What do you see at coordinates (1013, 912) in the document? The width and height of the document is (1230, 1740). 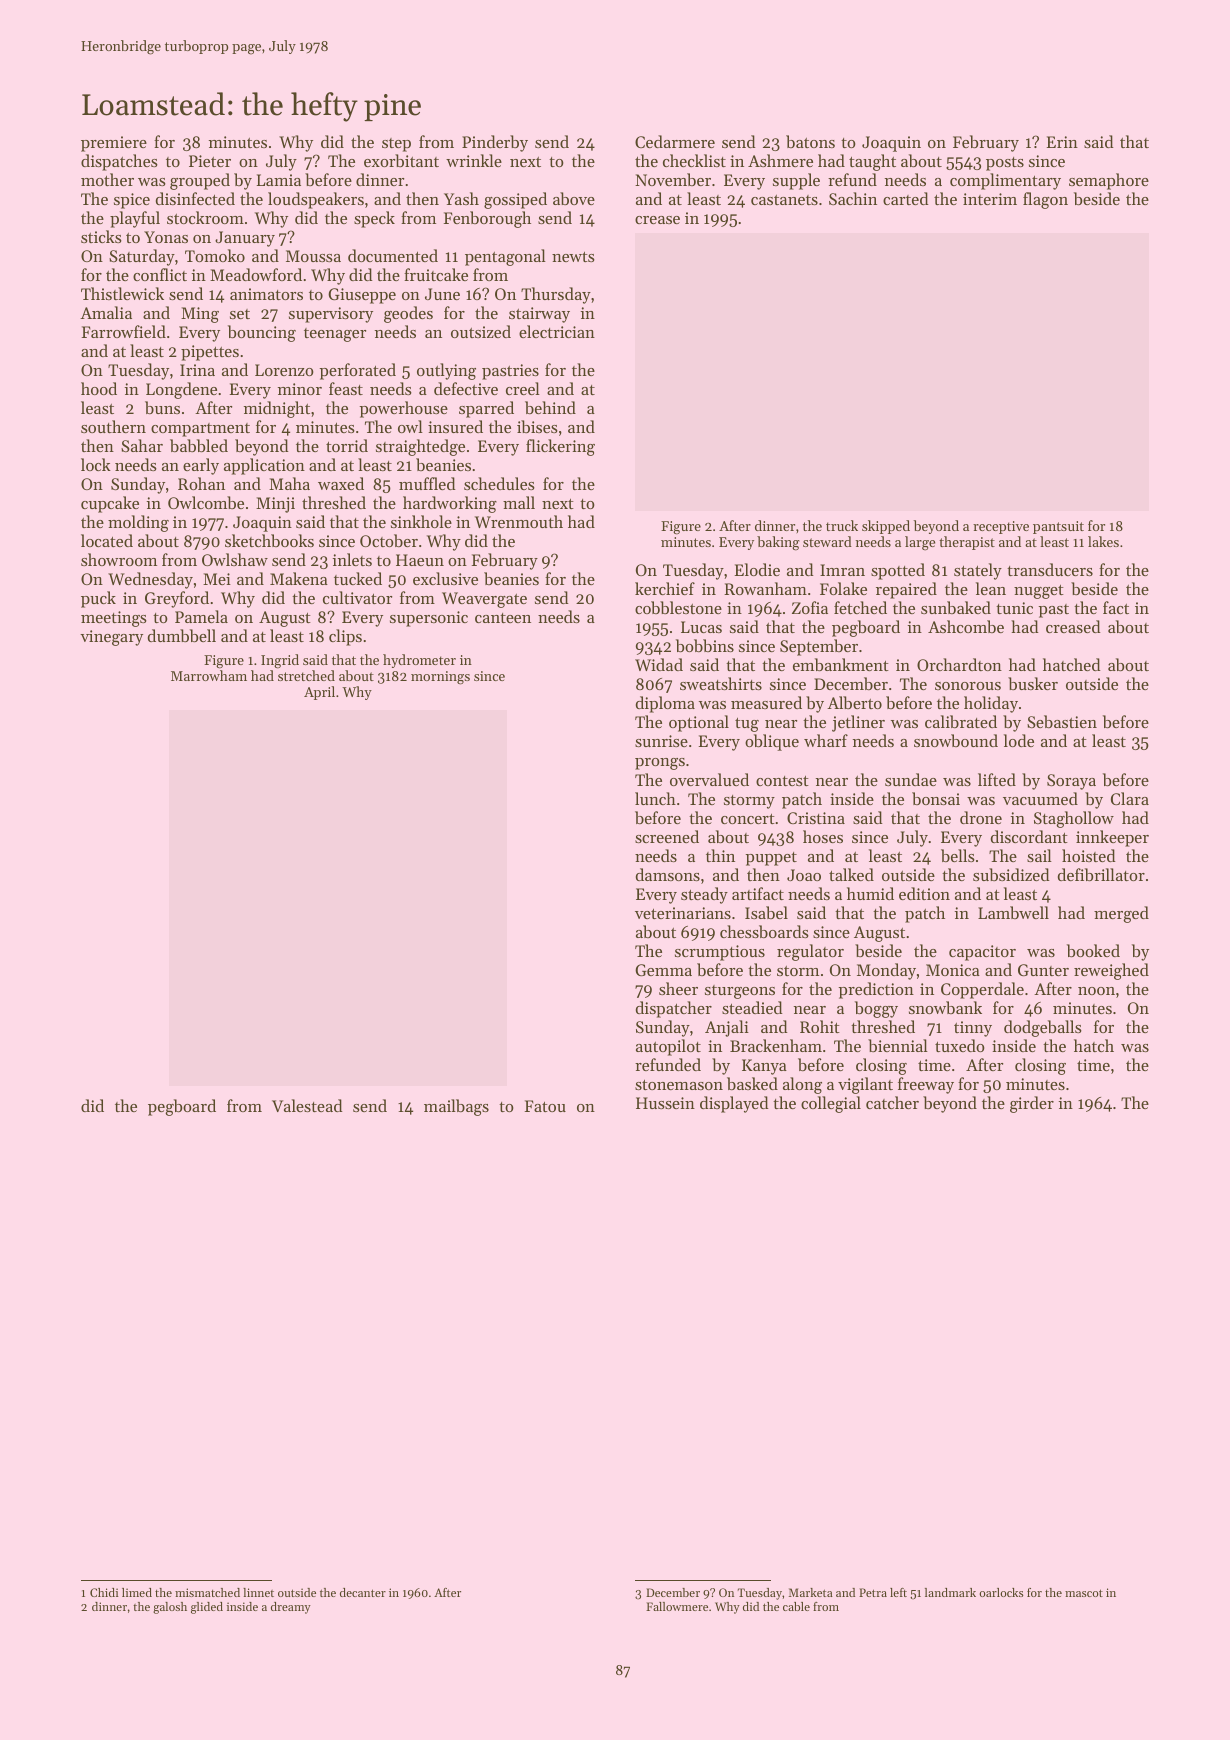 I see `Lambwell` at bounding box center [1013, 912].
